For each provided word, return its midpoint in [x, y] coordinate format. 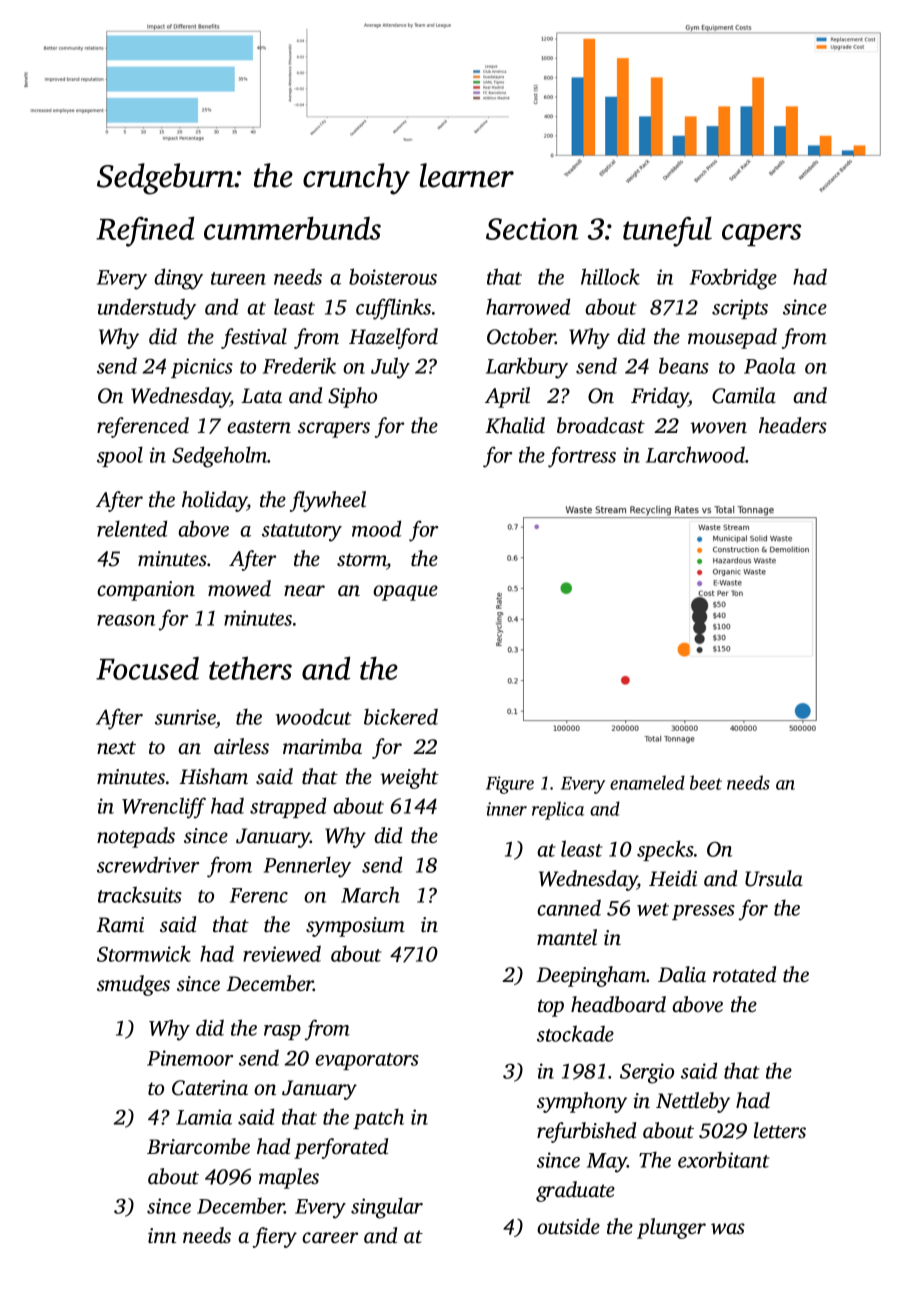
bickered [401, 716]
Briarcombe [198, 1146]
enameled [647, 782]
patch [378, 1118]
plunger [671, 1228]
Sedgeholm [220, 457]
